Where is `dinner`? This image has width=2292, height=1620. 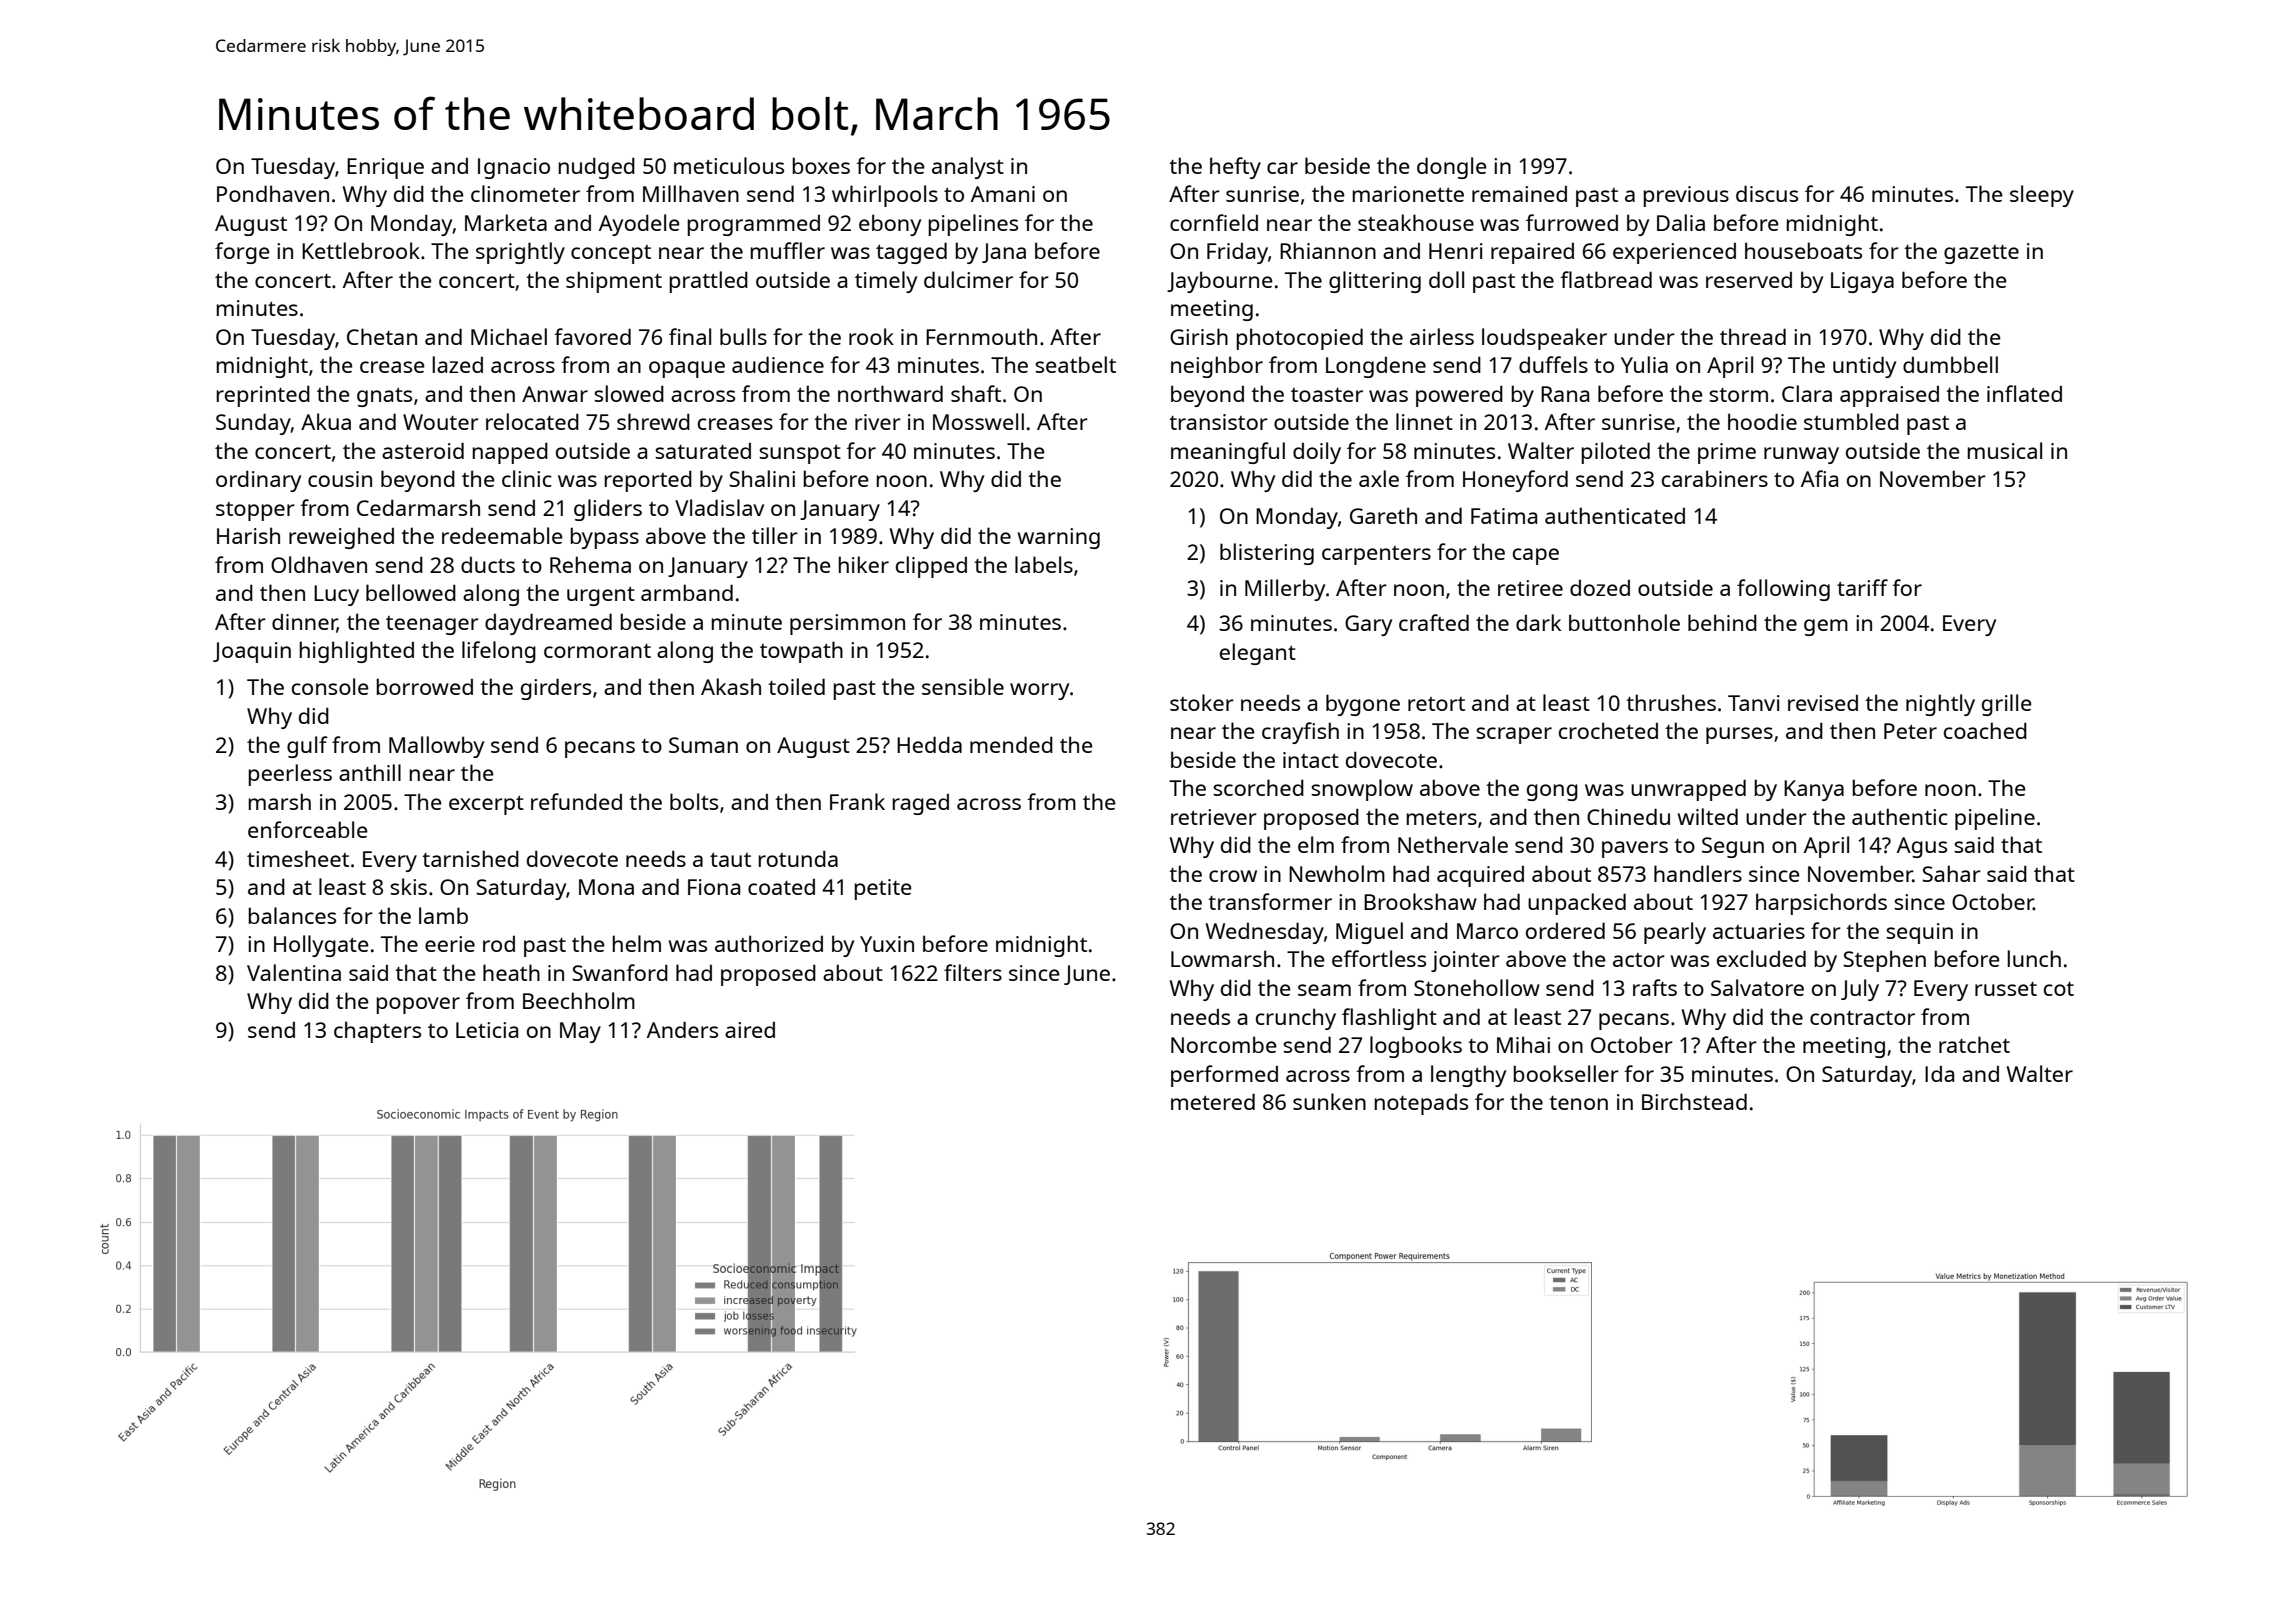
dinner is located at coordinates (304, 623).
